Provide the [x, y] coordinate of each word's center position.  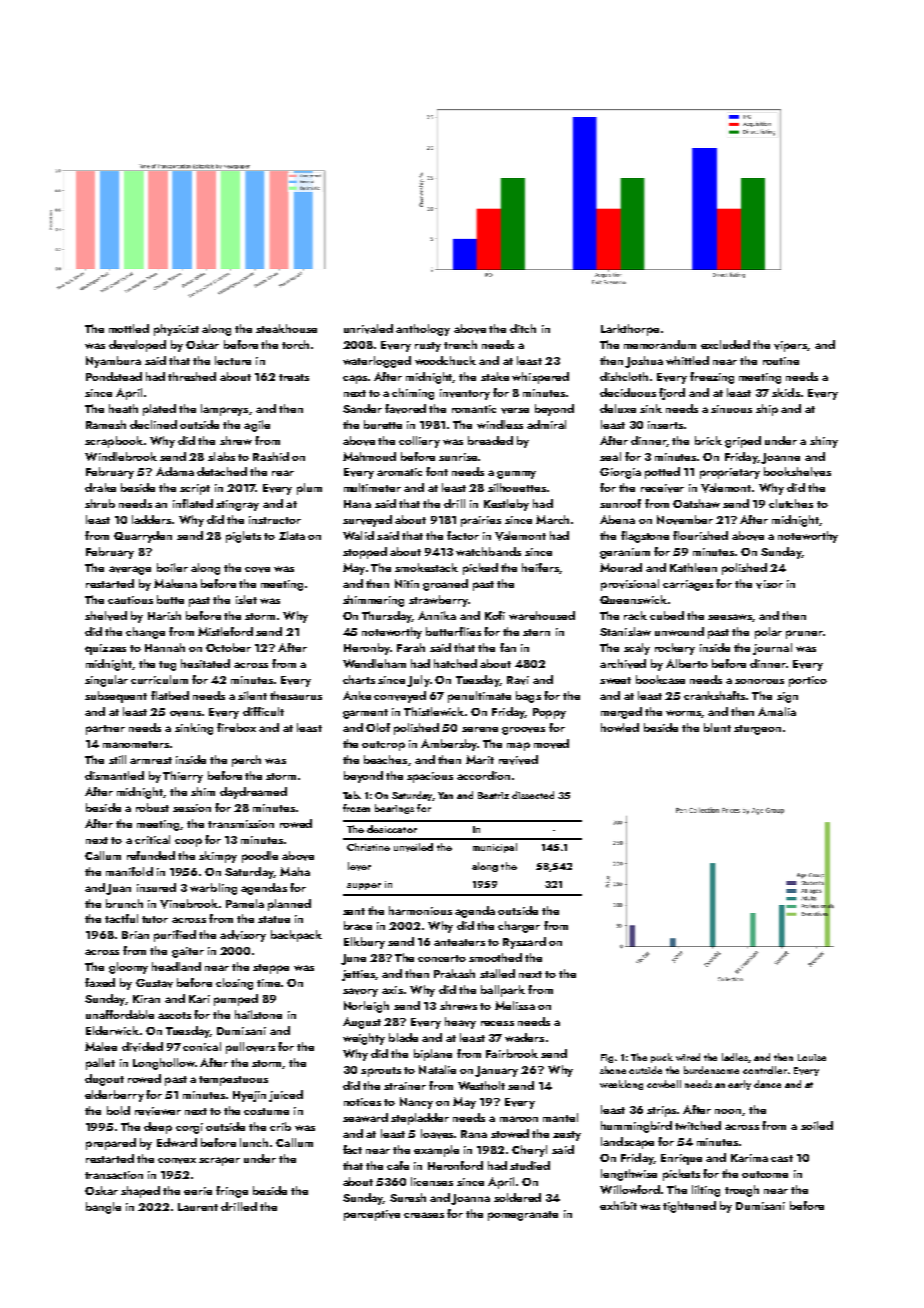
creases [424, 1215]
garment [365, 714]
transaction [114, 1175]
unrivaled [368, 329]
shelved [106, 616]
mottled [129, 328]
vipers [790, 346]
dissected [533, 795]
